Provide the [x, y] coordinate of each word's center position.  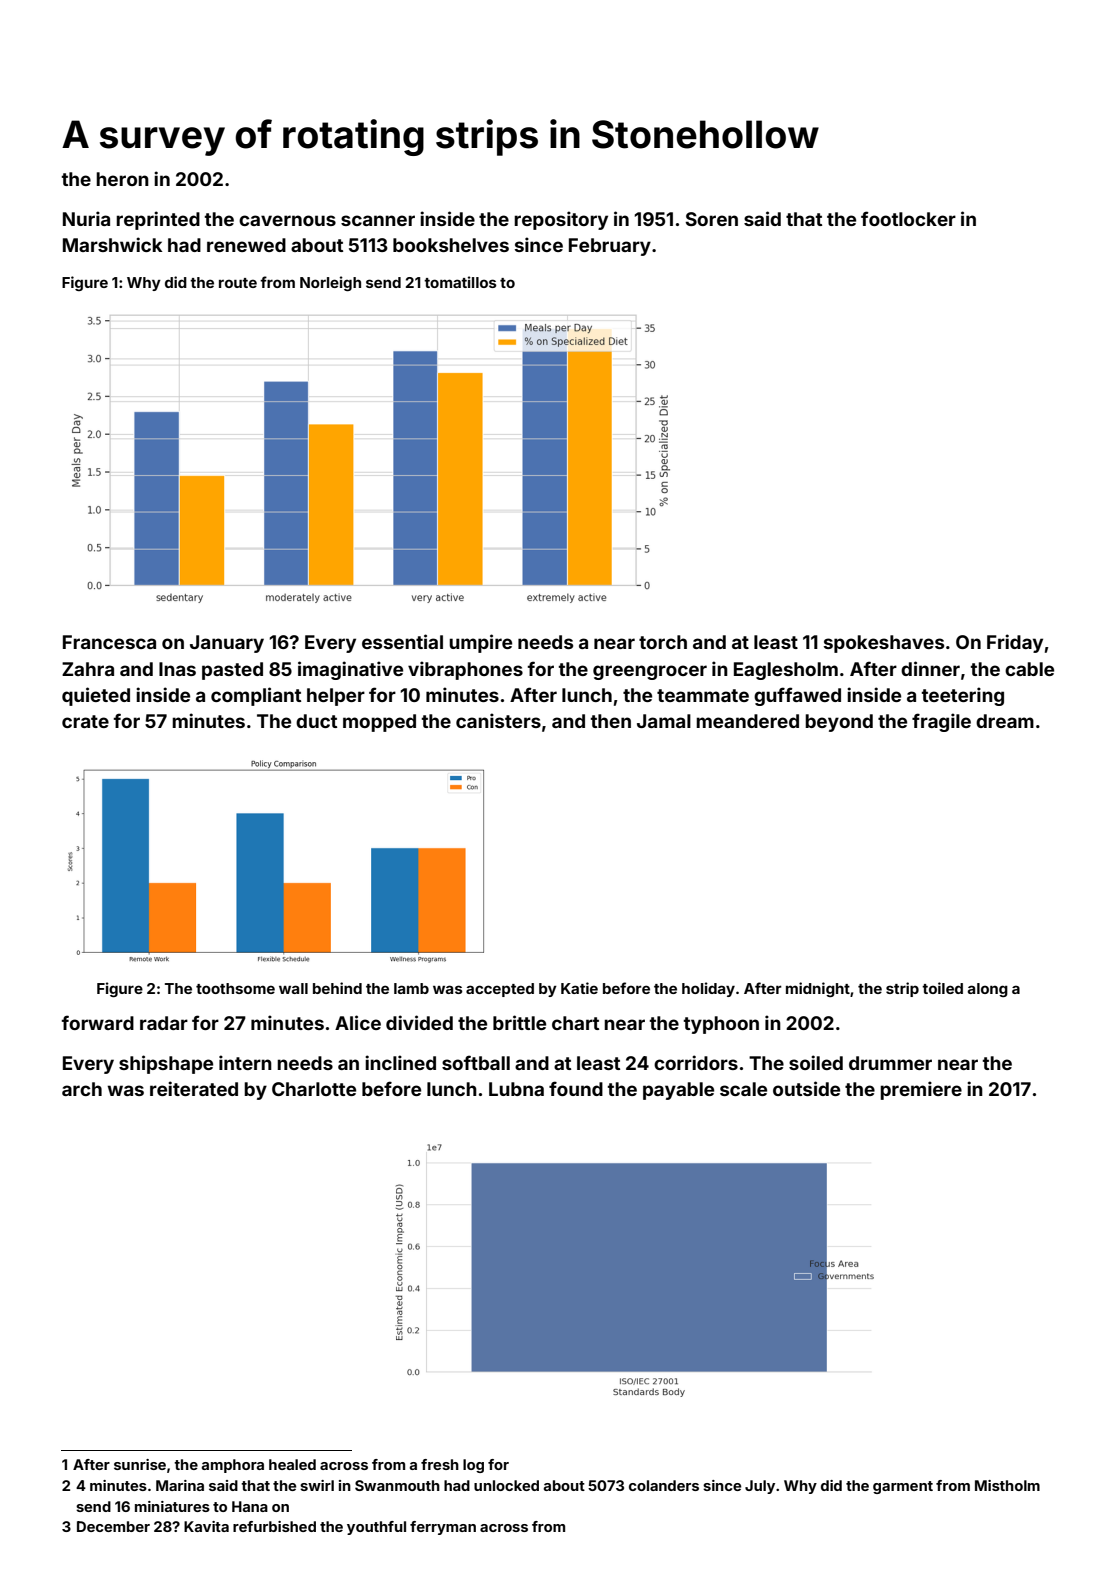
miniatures [172, 1506]
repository [561, 220]
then [611, 721]
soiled [816, 1062]
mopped [379, 723]
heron [122, 179]
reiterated [194, 1088]
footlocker [908, 218]
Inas [177, 669]
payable [678, 1091]
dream [1005, 721]
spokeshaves [884, 644]
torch [663, 642]
